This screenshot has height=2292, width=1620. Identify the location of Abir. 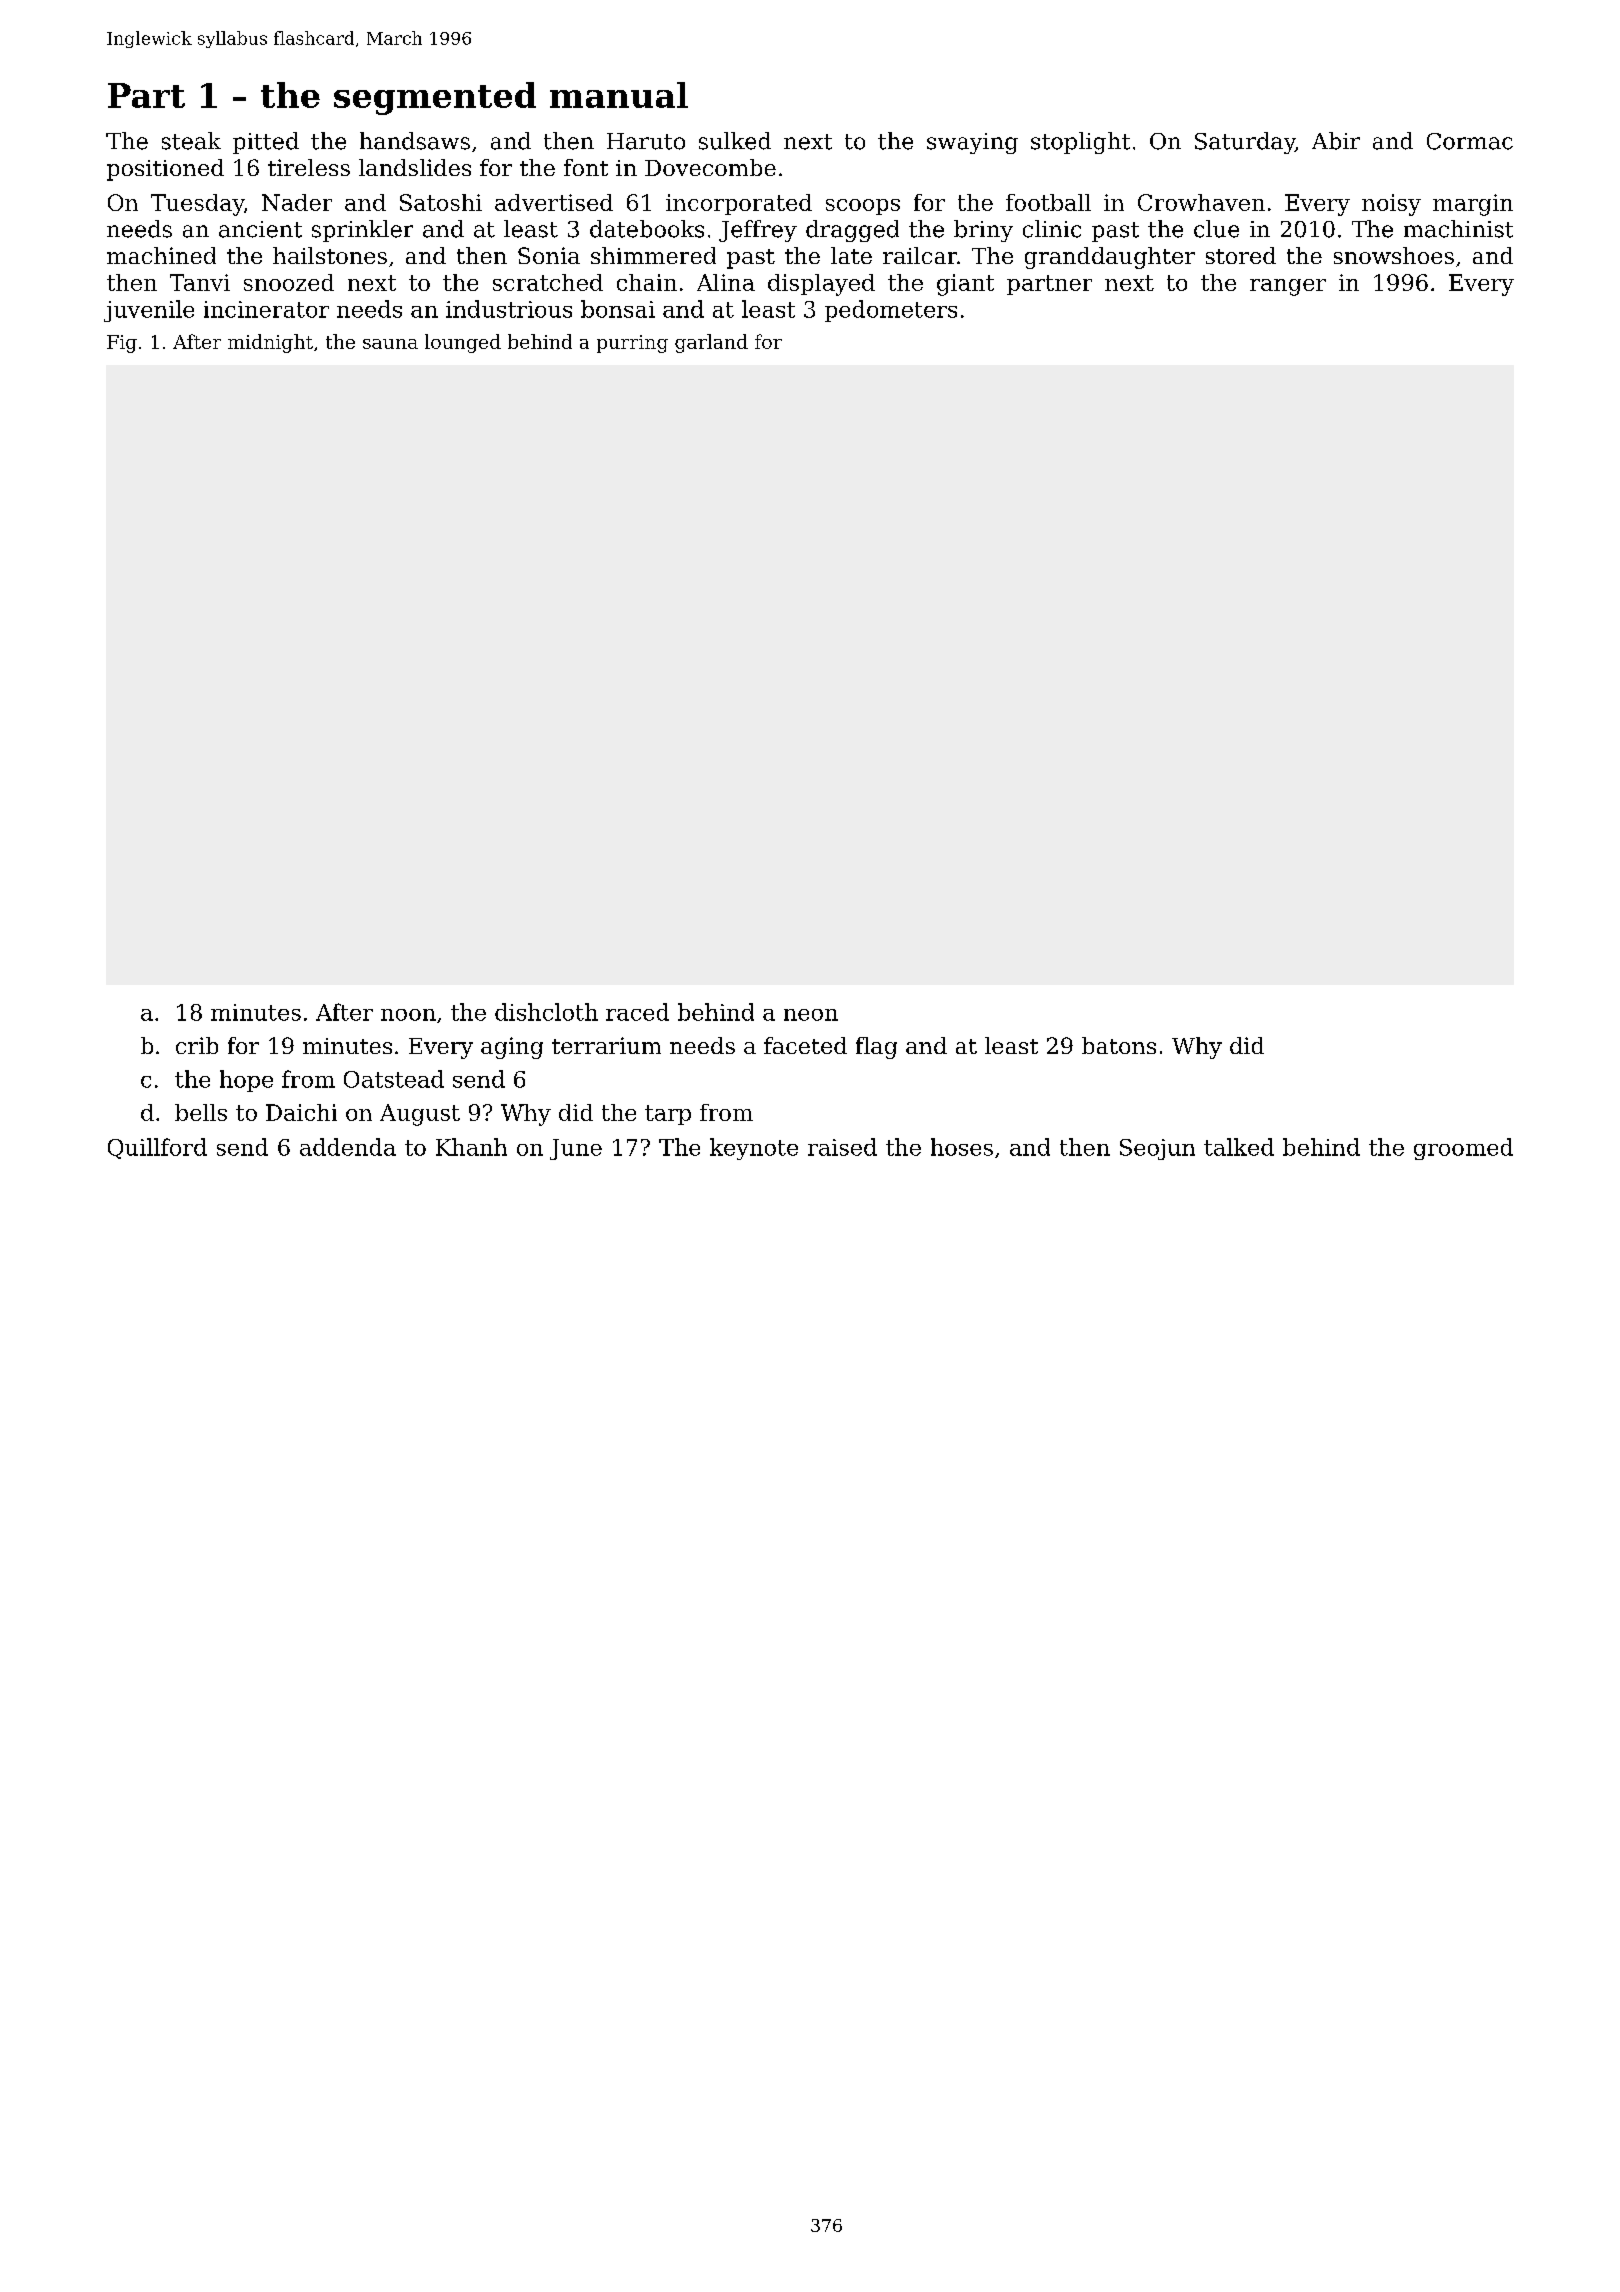
(1336, 141).
